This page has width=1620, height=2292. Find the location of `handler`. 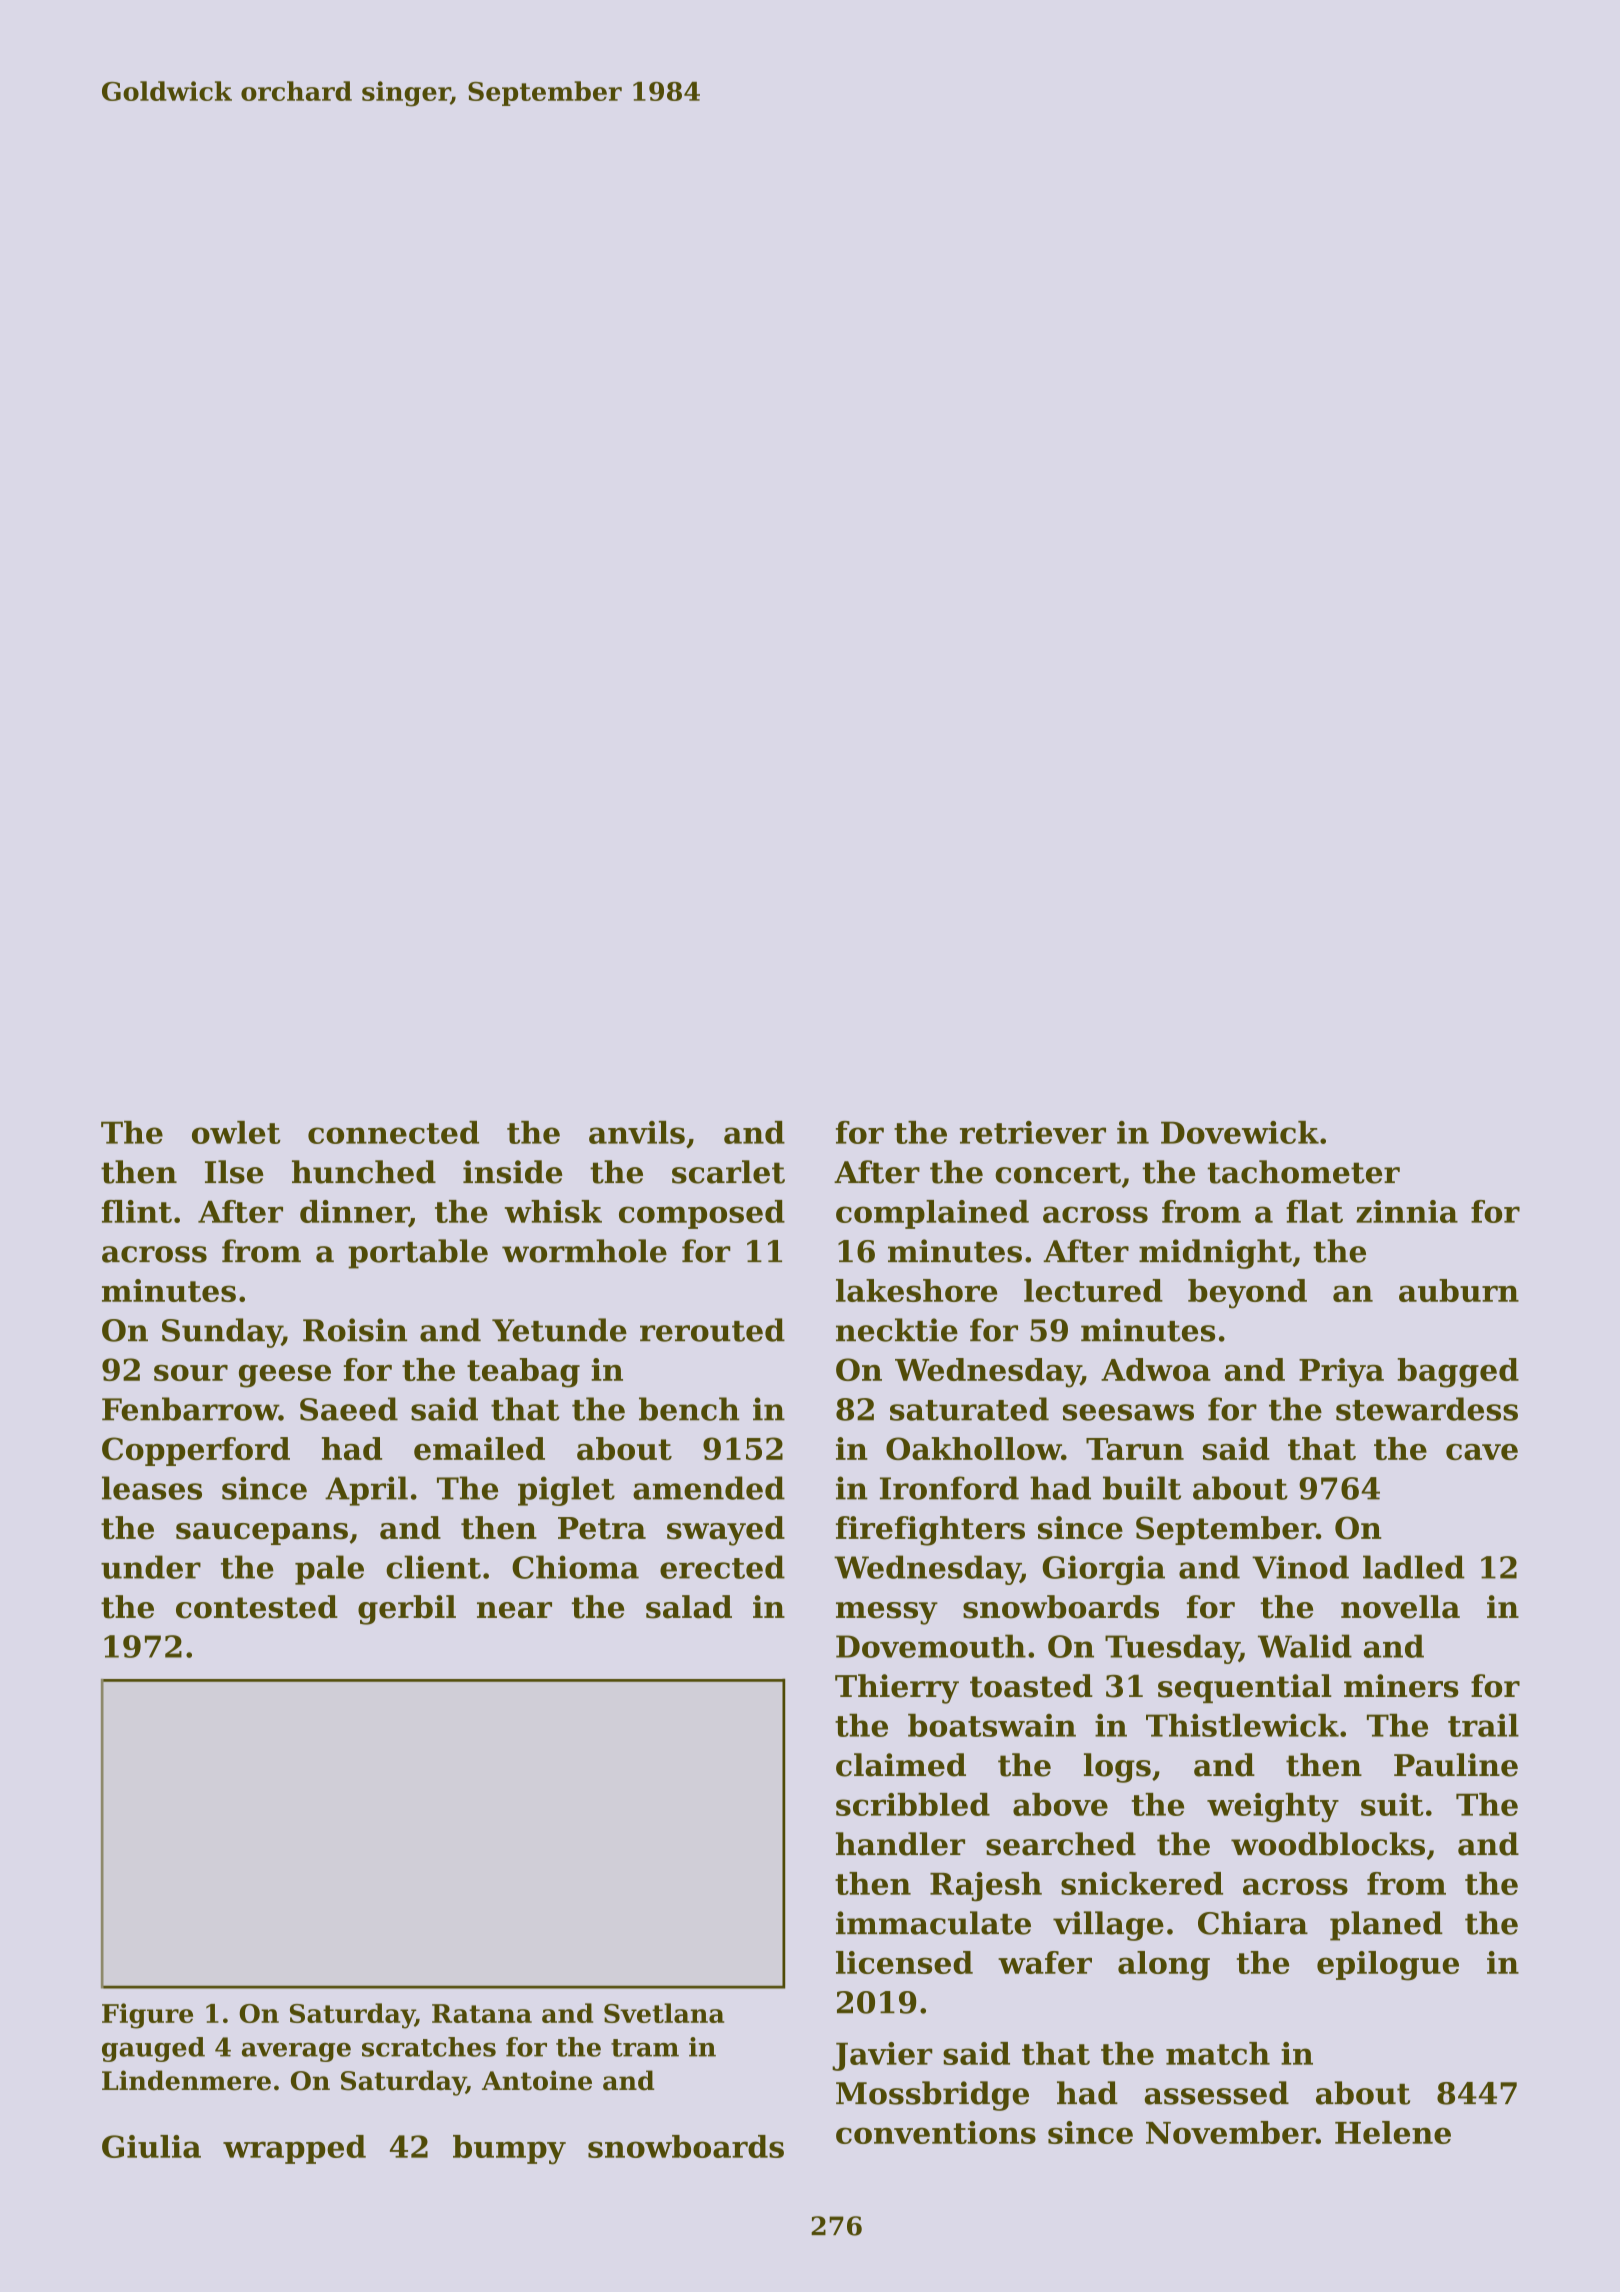

handler is located at coordinates (900, 1844).
